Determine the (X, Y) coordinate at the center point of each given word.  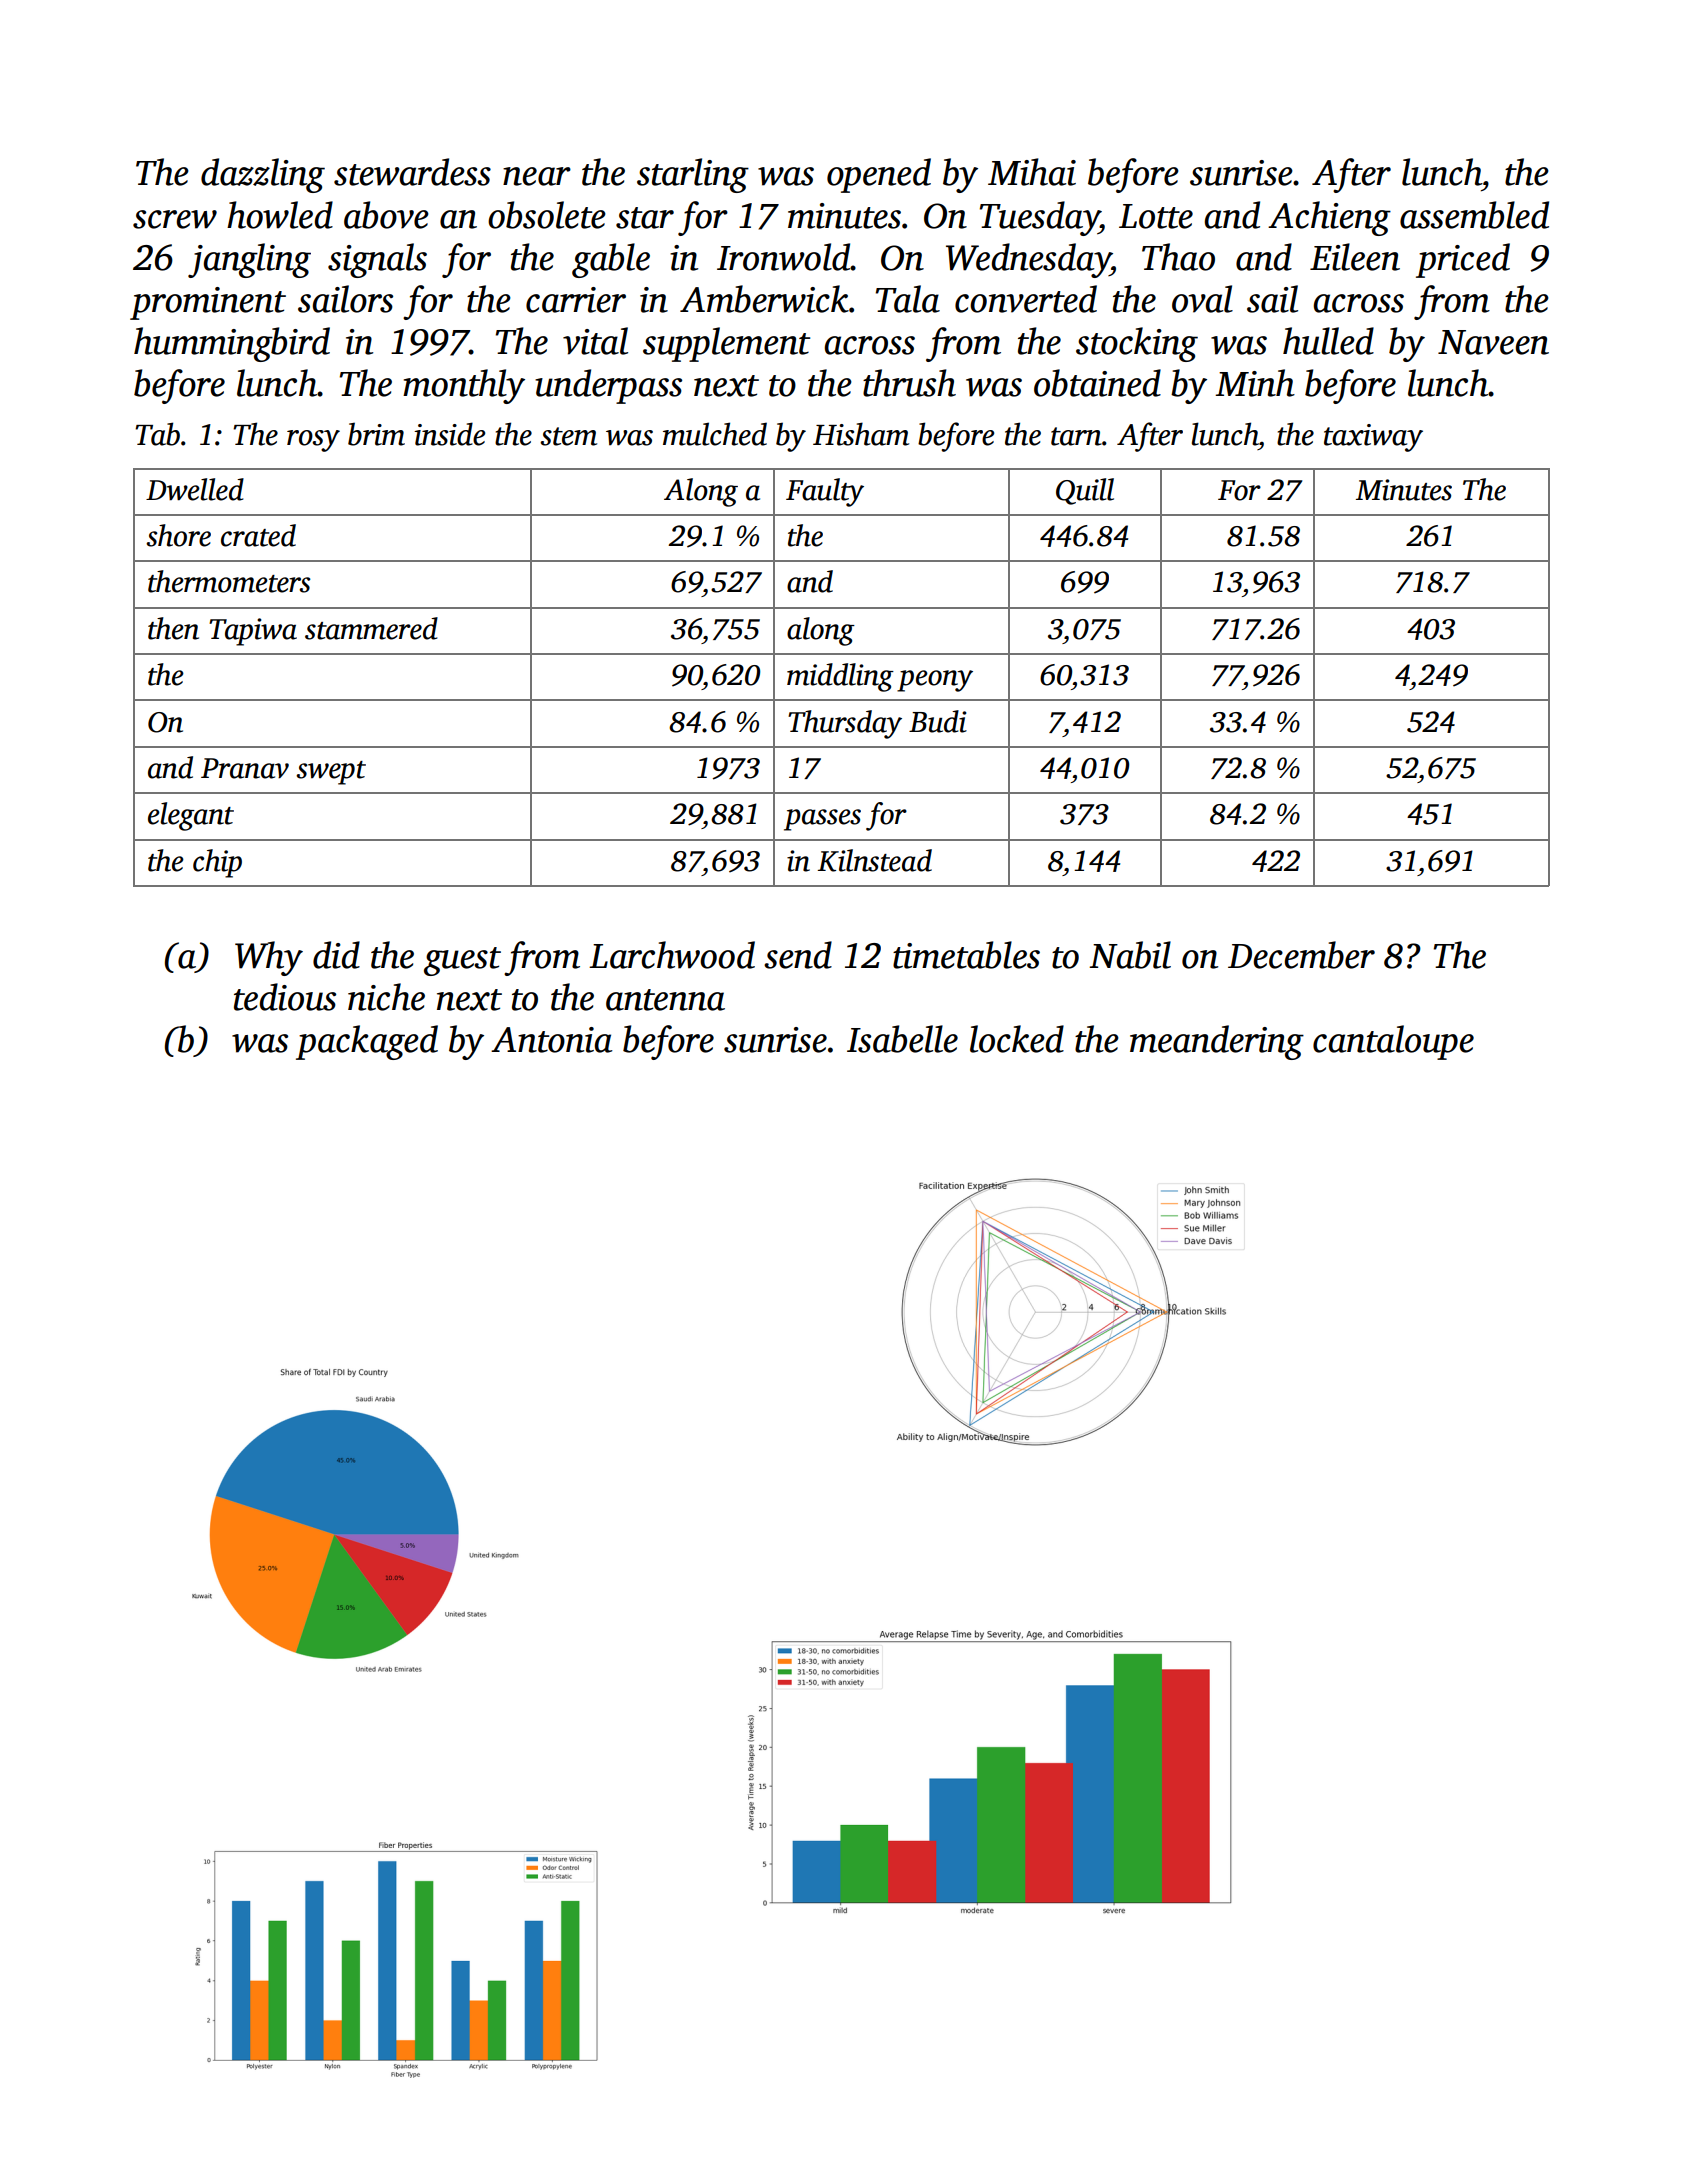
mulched (715, 434)
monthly (464, 386)
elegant (191, 816)
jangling (249, 260)
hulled (1328, 341)
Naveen (1493, 342)
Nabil (1130, 955)
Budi (938, 721)
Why (269, 958)
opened (879, 175)
